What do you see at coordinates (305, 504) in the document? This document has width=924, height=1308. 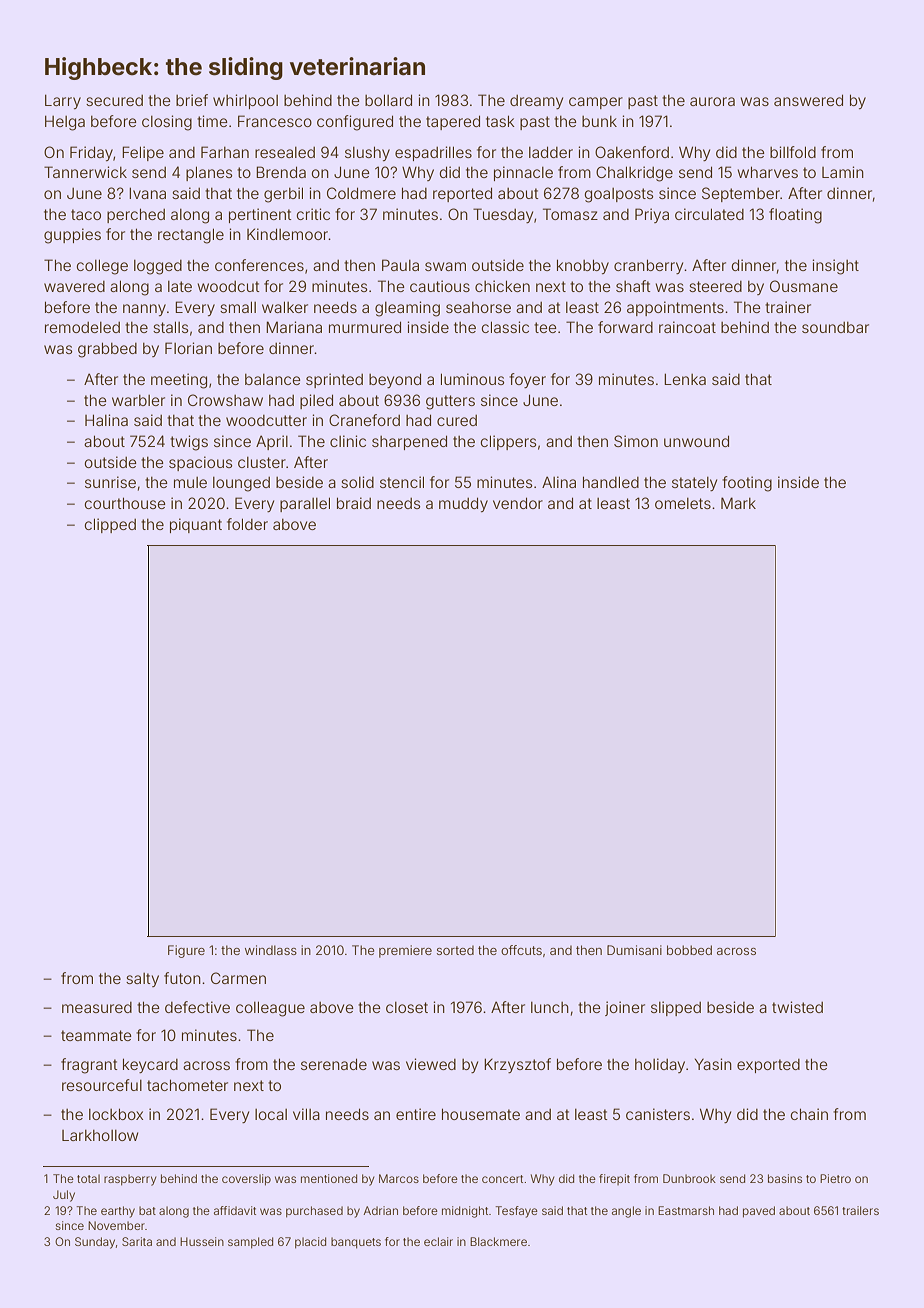 I see `parallel` at bounding box center [305, 504].
